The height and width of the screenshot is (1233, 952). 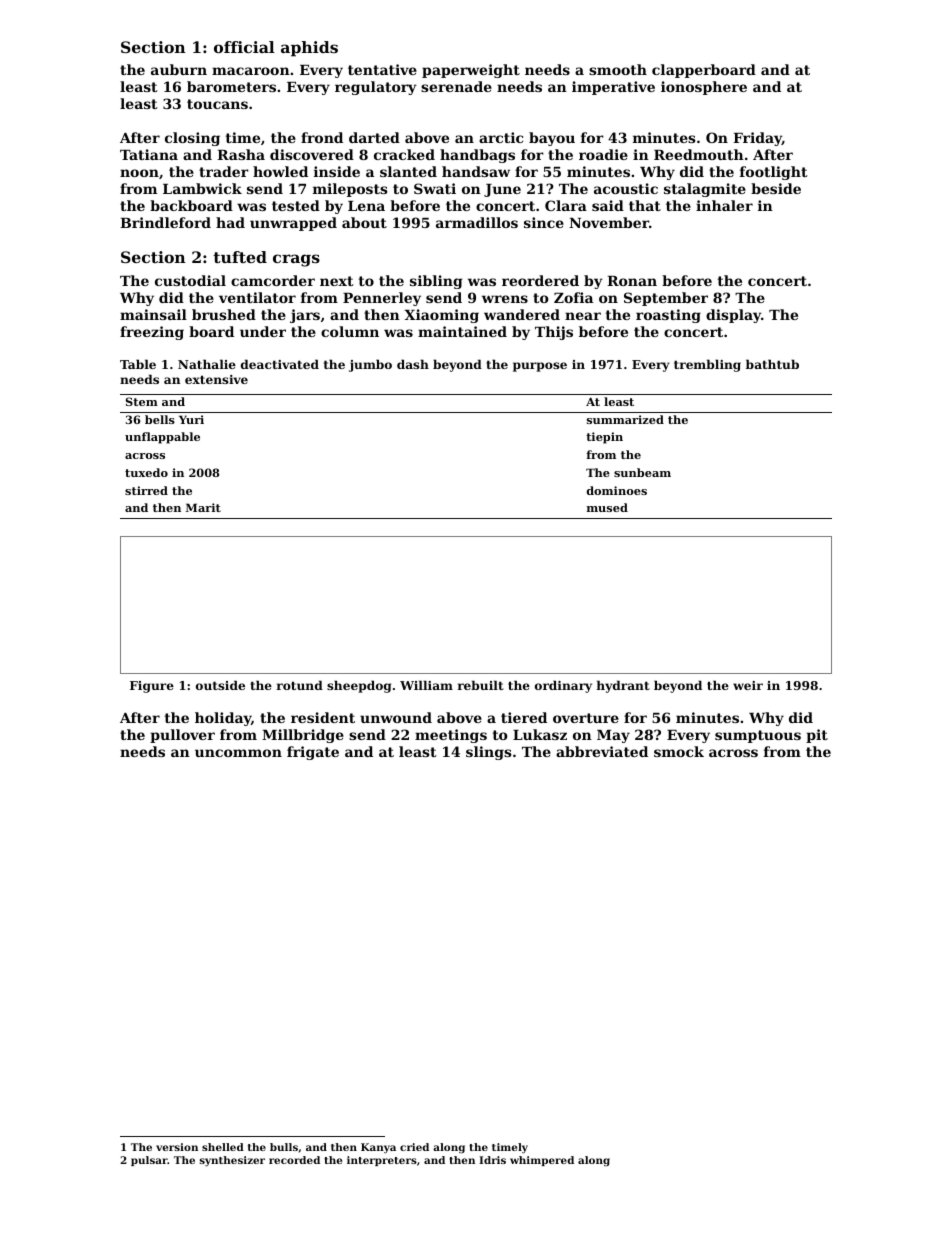 I want to click on Friday, so click(x=757, y=139).
